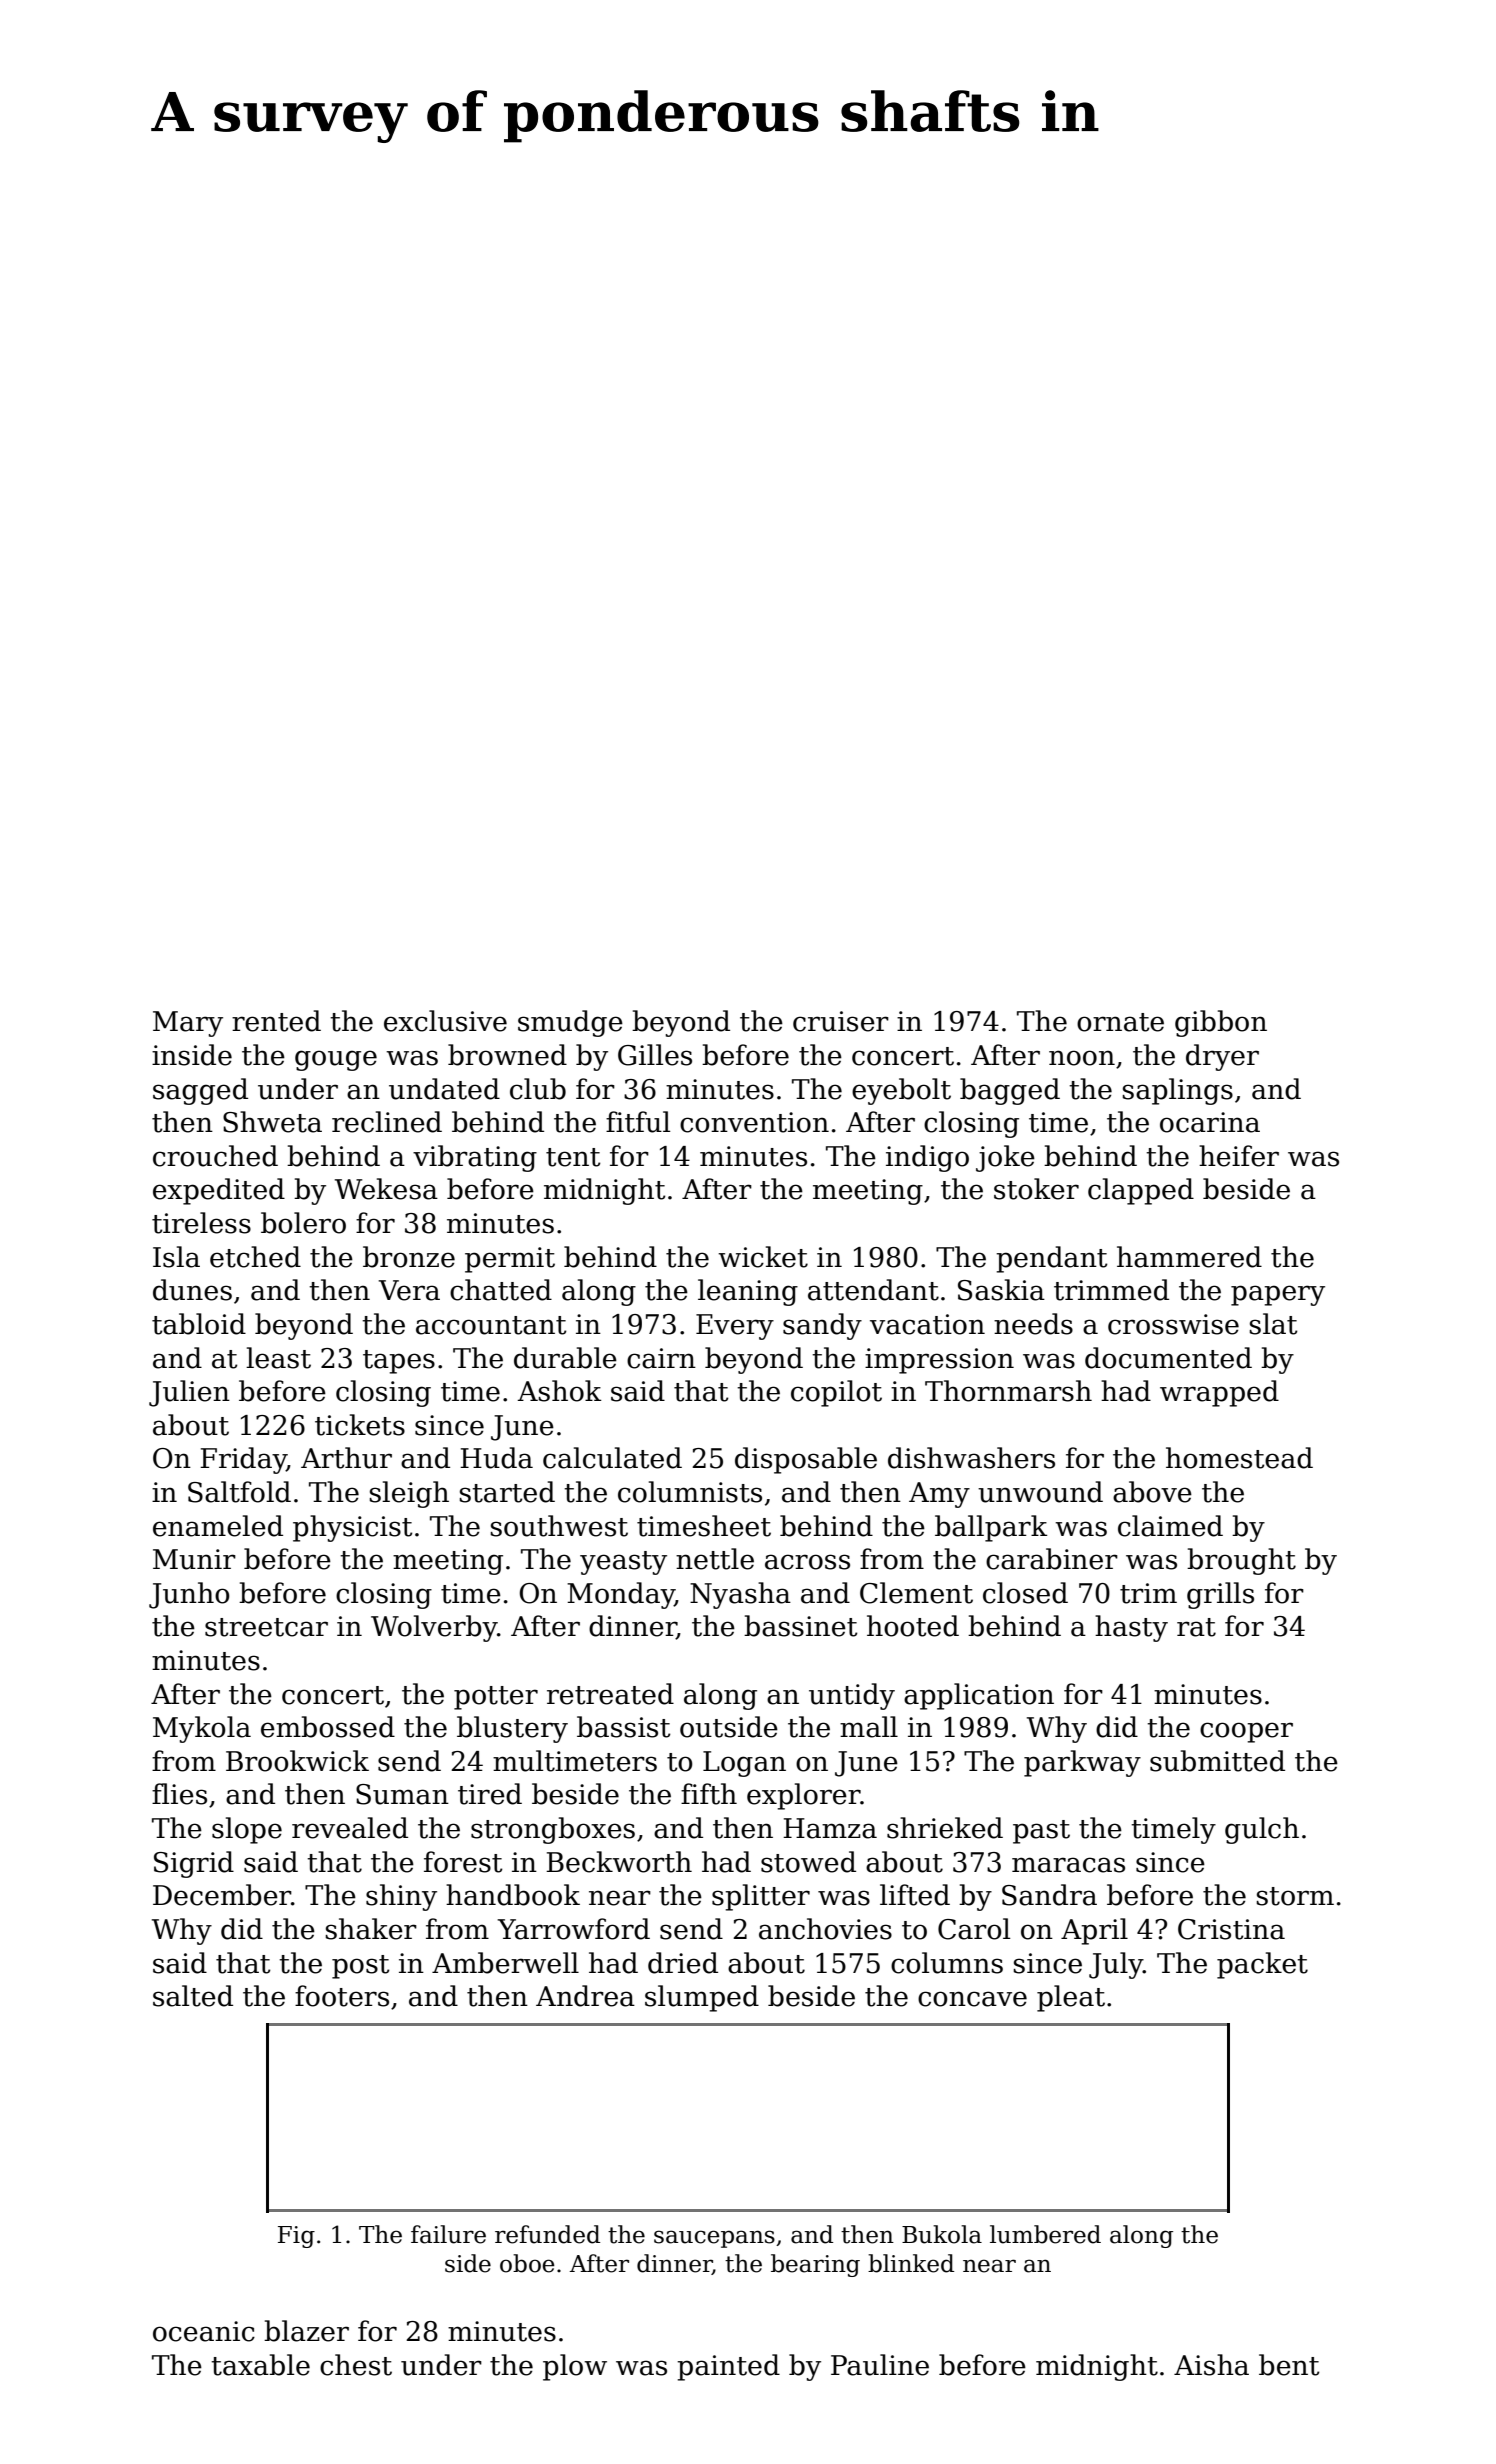 The height and width of the screenshot is (2464, 1496). What do you see at coordinates (434, 1628) in the screenshot?
I see `Wolverby` at bounding box center [434, 1628].
